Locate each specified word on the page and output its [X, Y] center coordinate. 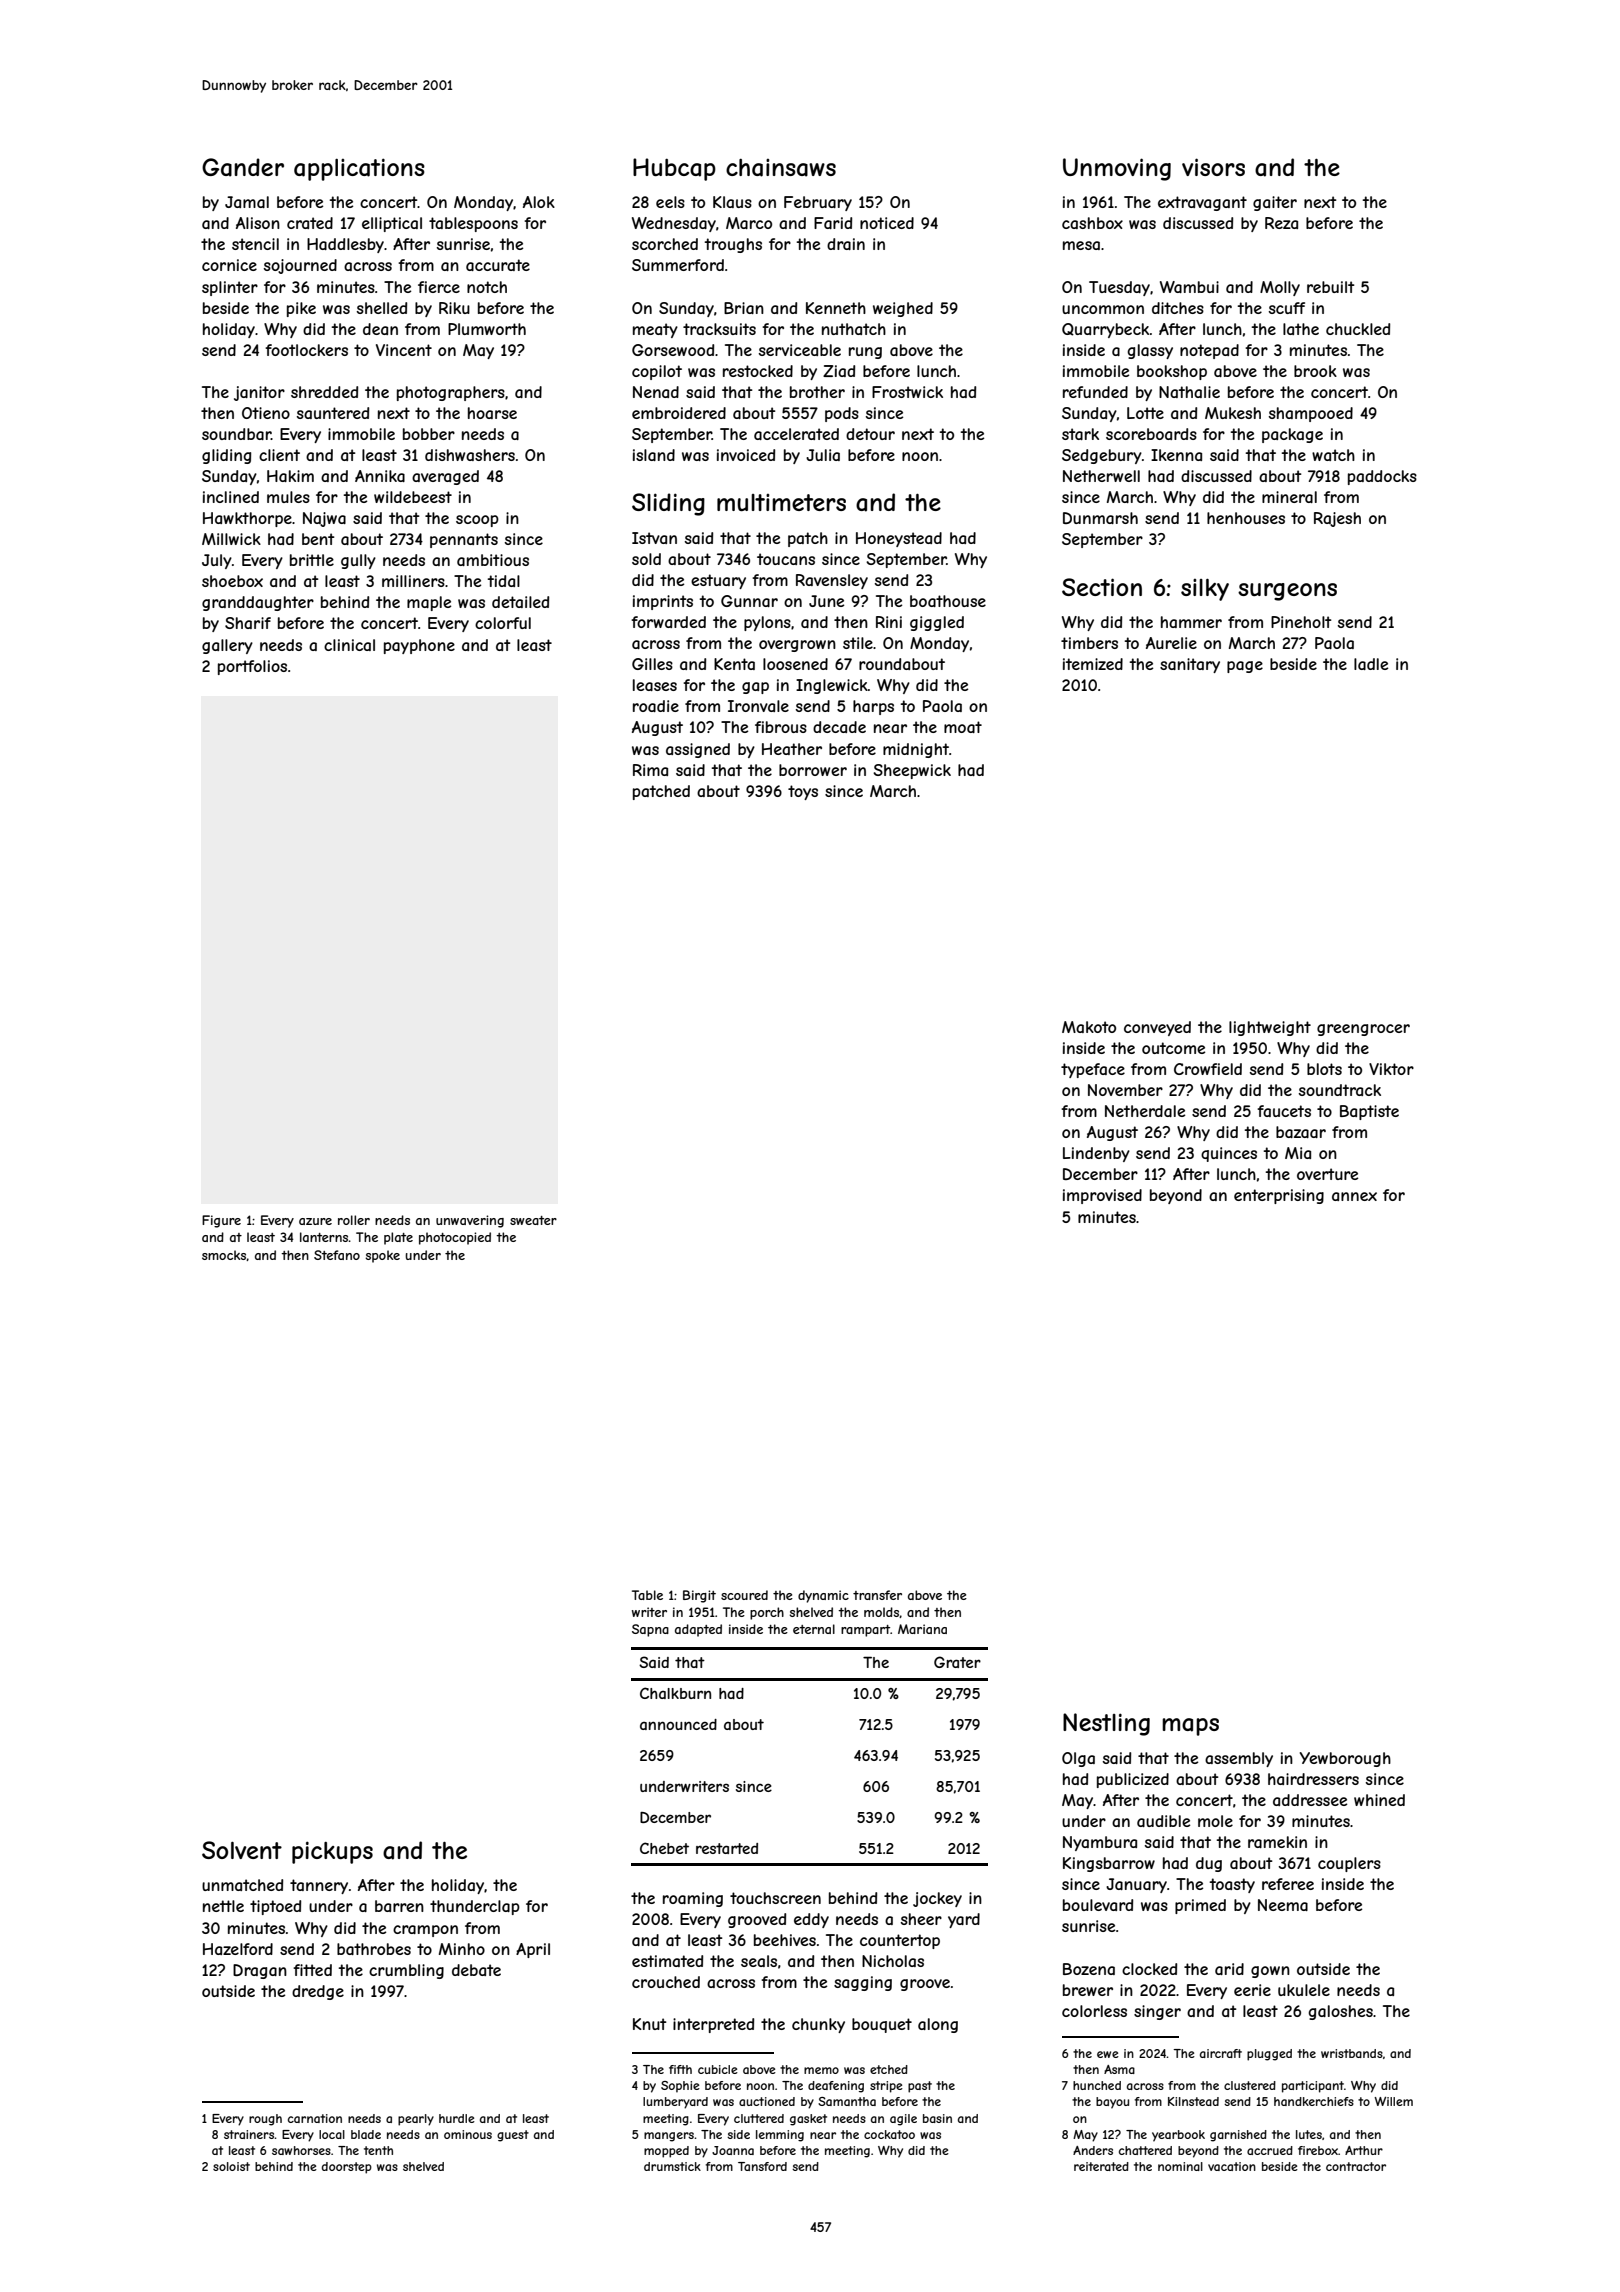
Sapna [650, 1630]
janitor [259, 393]
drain [846, 244]
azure [315, 1221]
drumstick [672, 2166]
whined [1379, 1800]
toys [803, 792]
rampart [865, 1631]
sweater [533, 1220]
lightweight [1270, 1028]
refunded [1095, 392]
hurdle [457, 2118]
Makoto [1089, 1027]
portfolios [252, 667]
